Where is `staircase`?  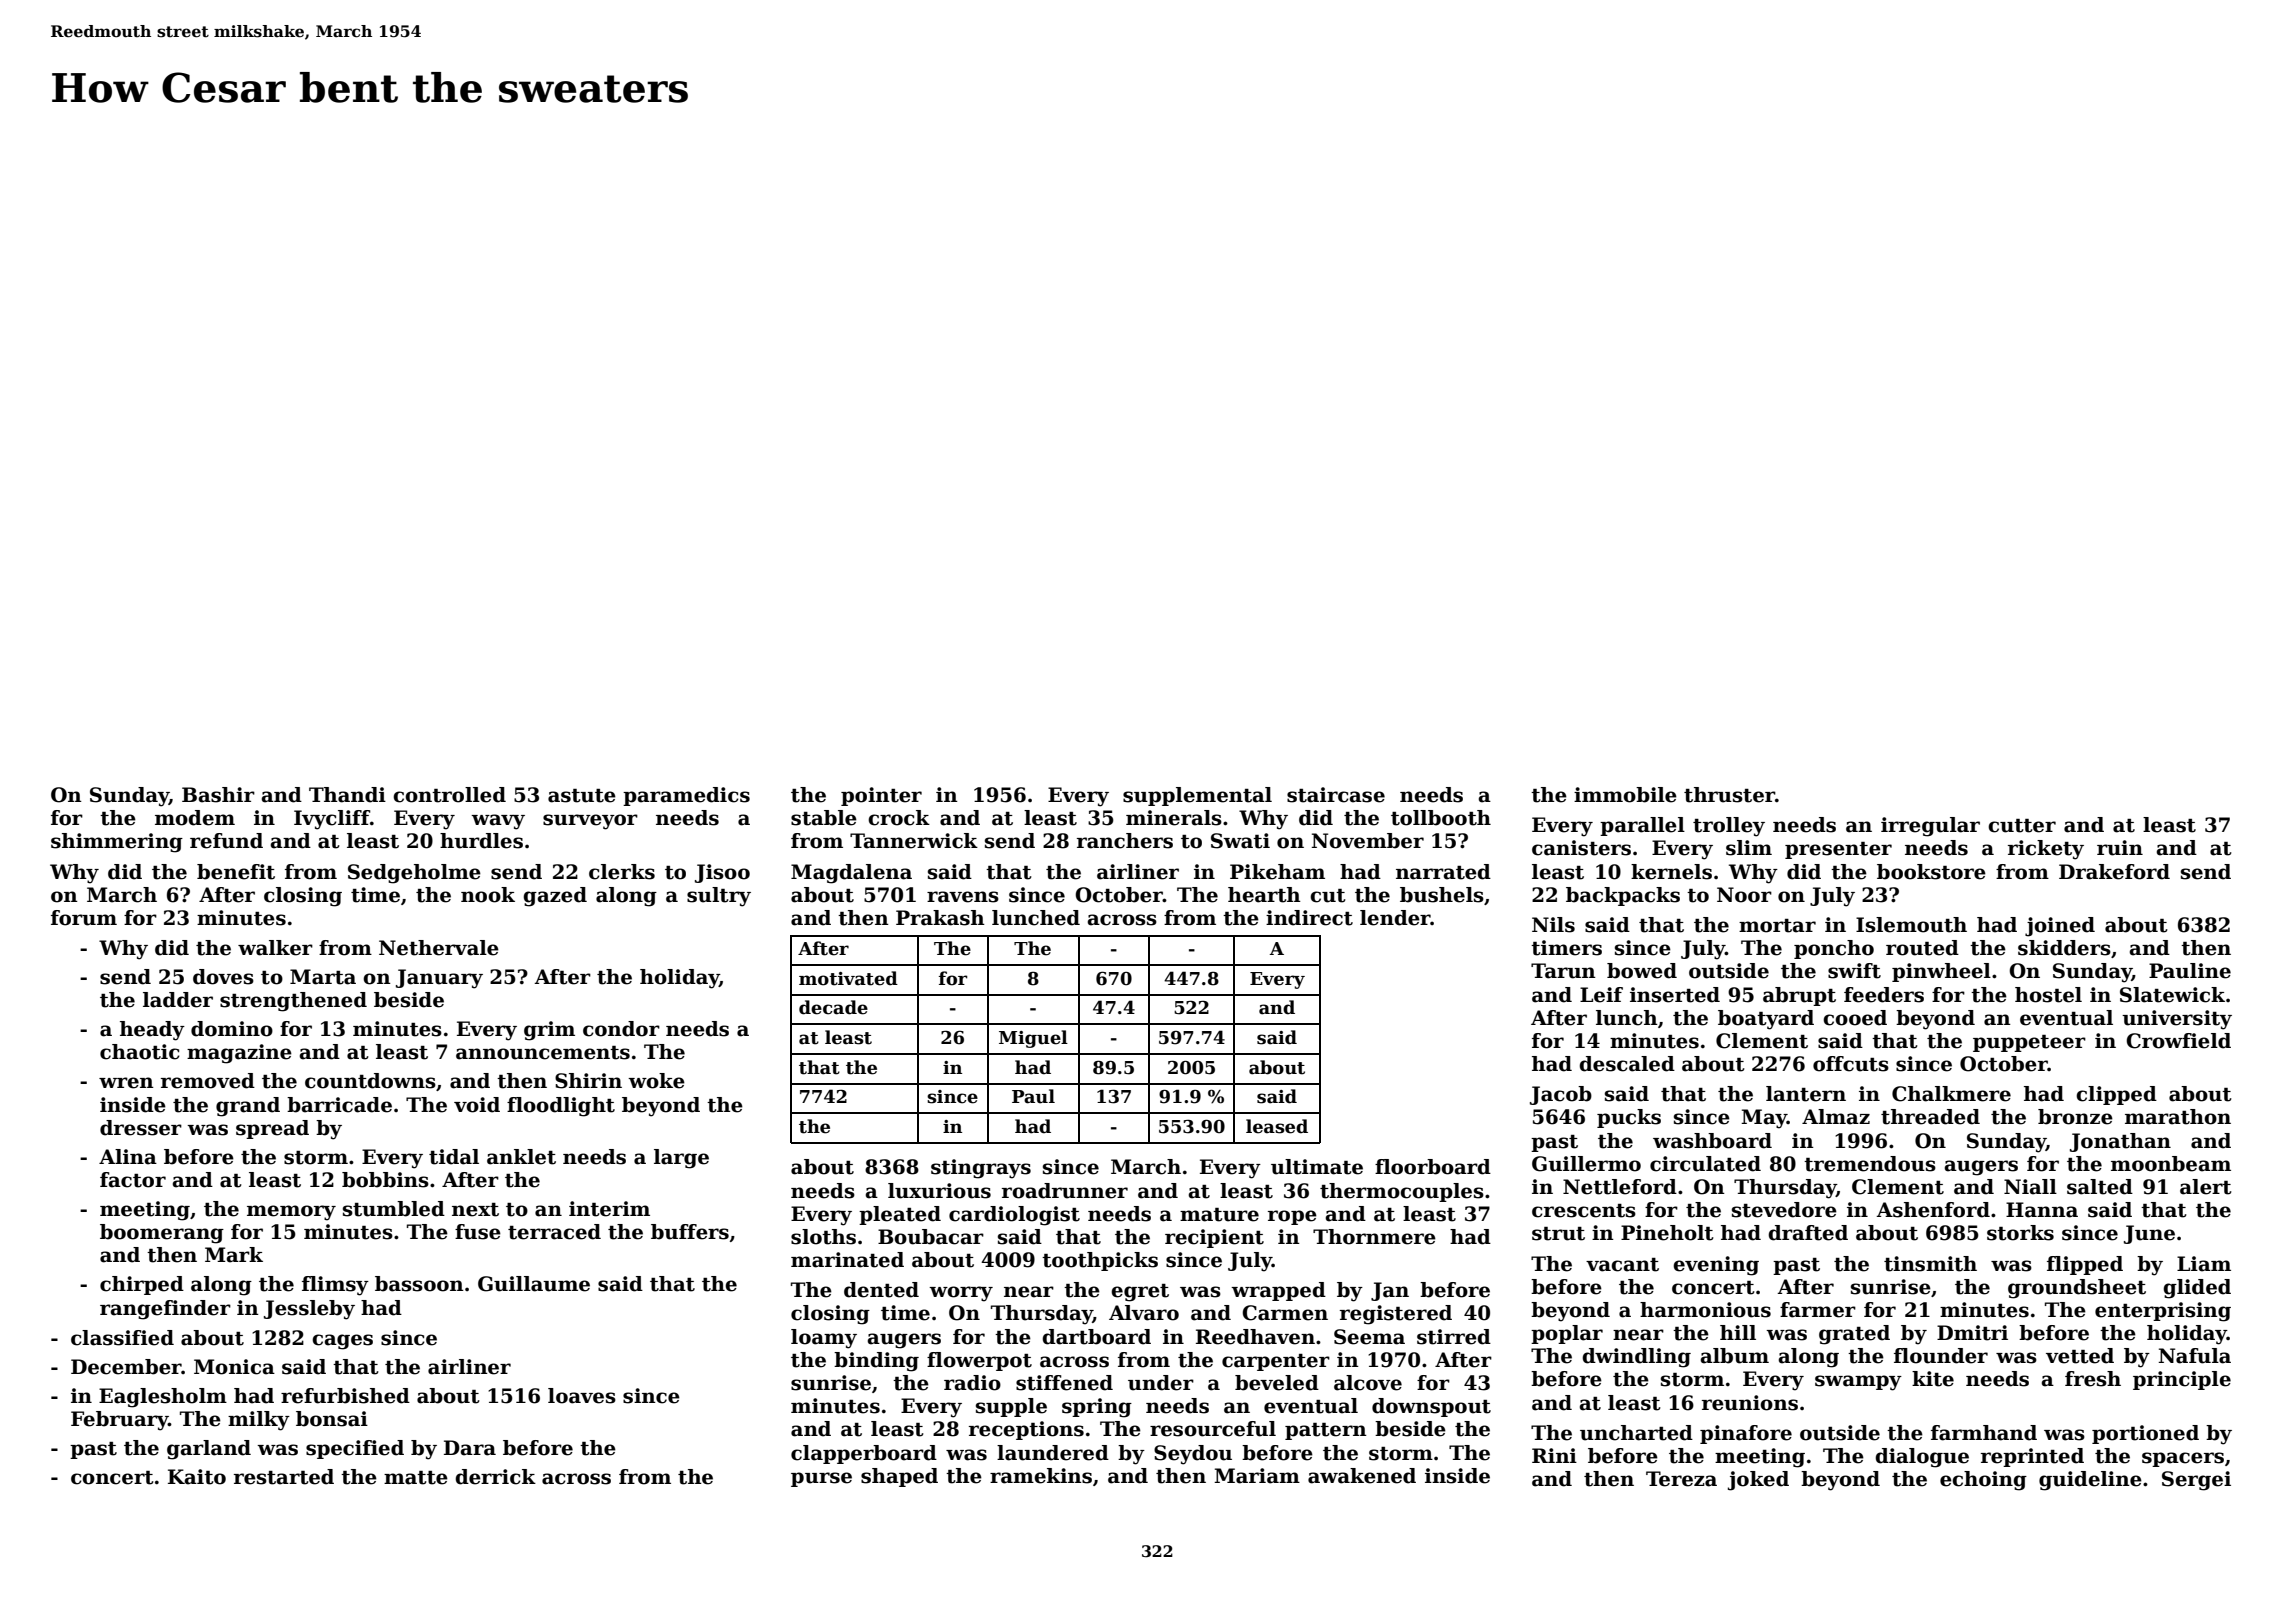
staircase is located at coordinates (1336, 795).
